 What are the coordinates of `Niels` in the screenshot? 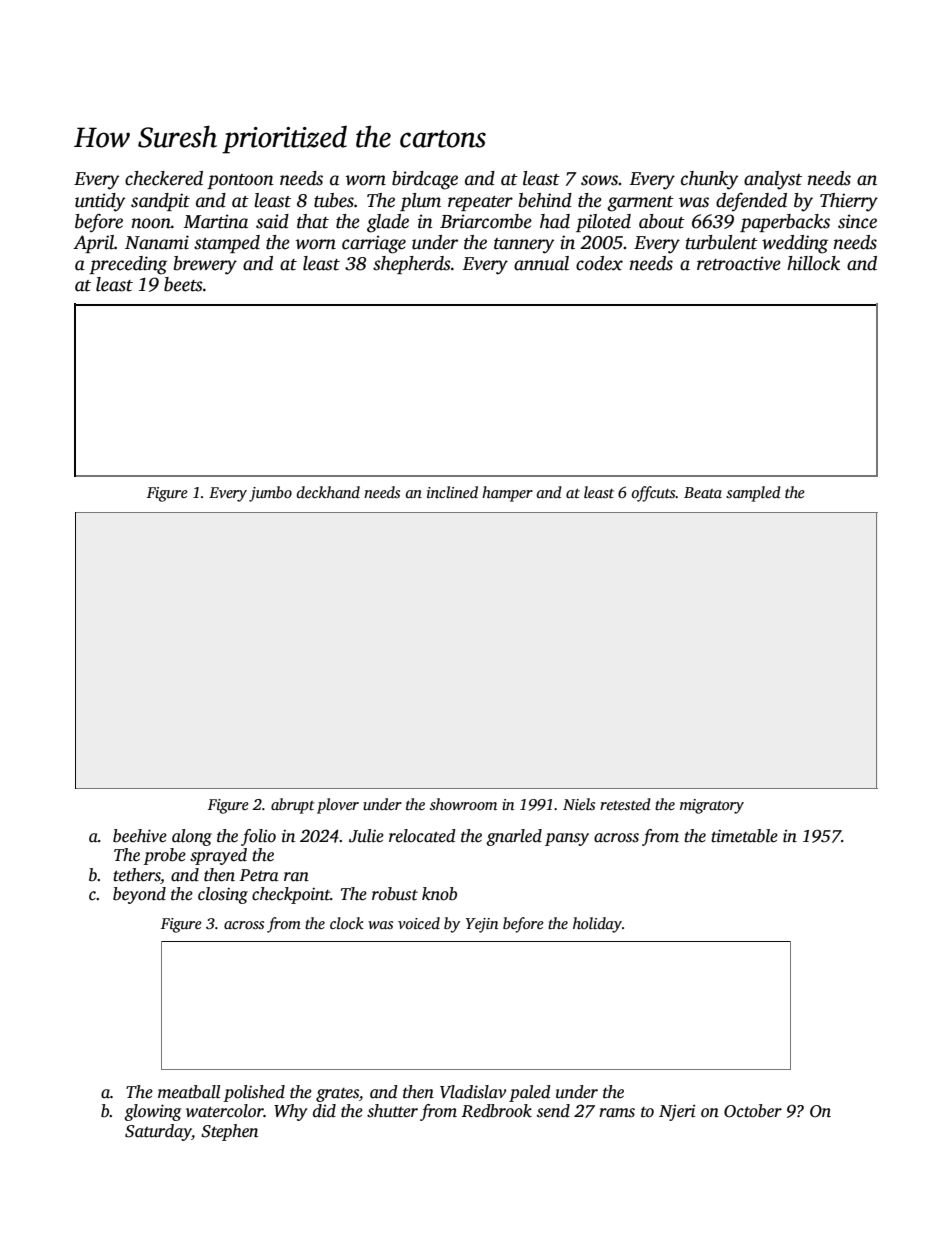 It's located at (579, 804).
